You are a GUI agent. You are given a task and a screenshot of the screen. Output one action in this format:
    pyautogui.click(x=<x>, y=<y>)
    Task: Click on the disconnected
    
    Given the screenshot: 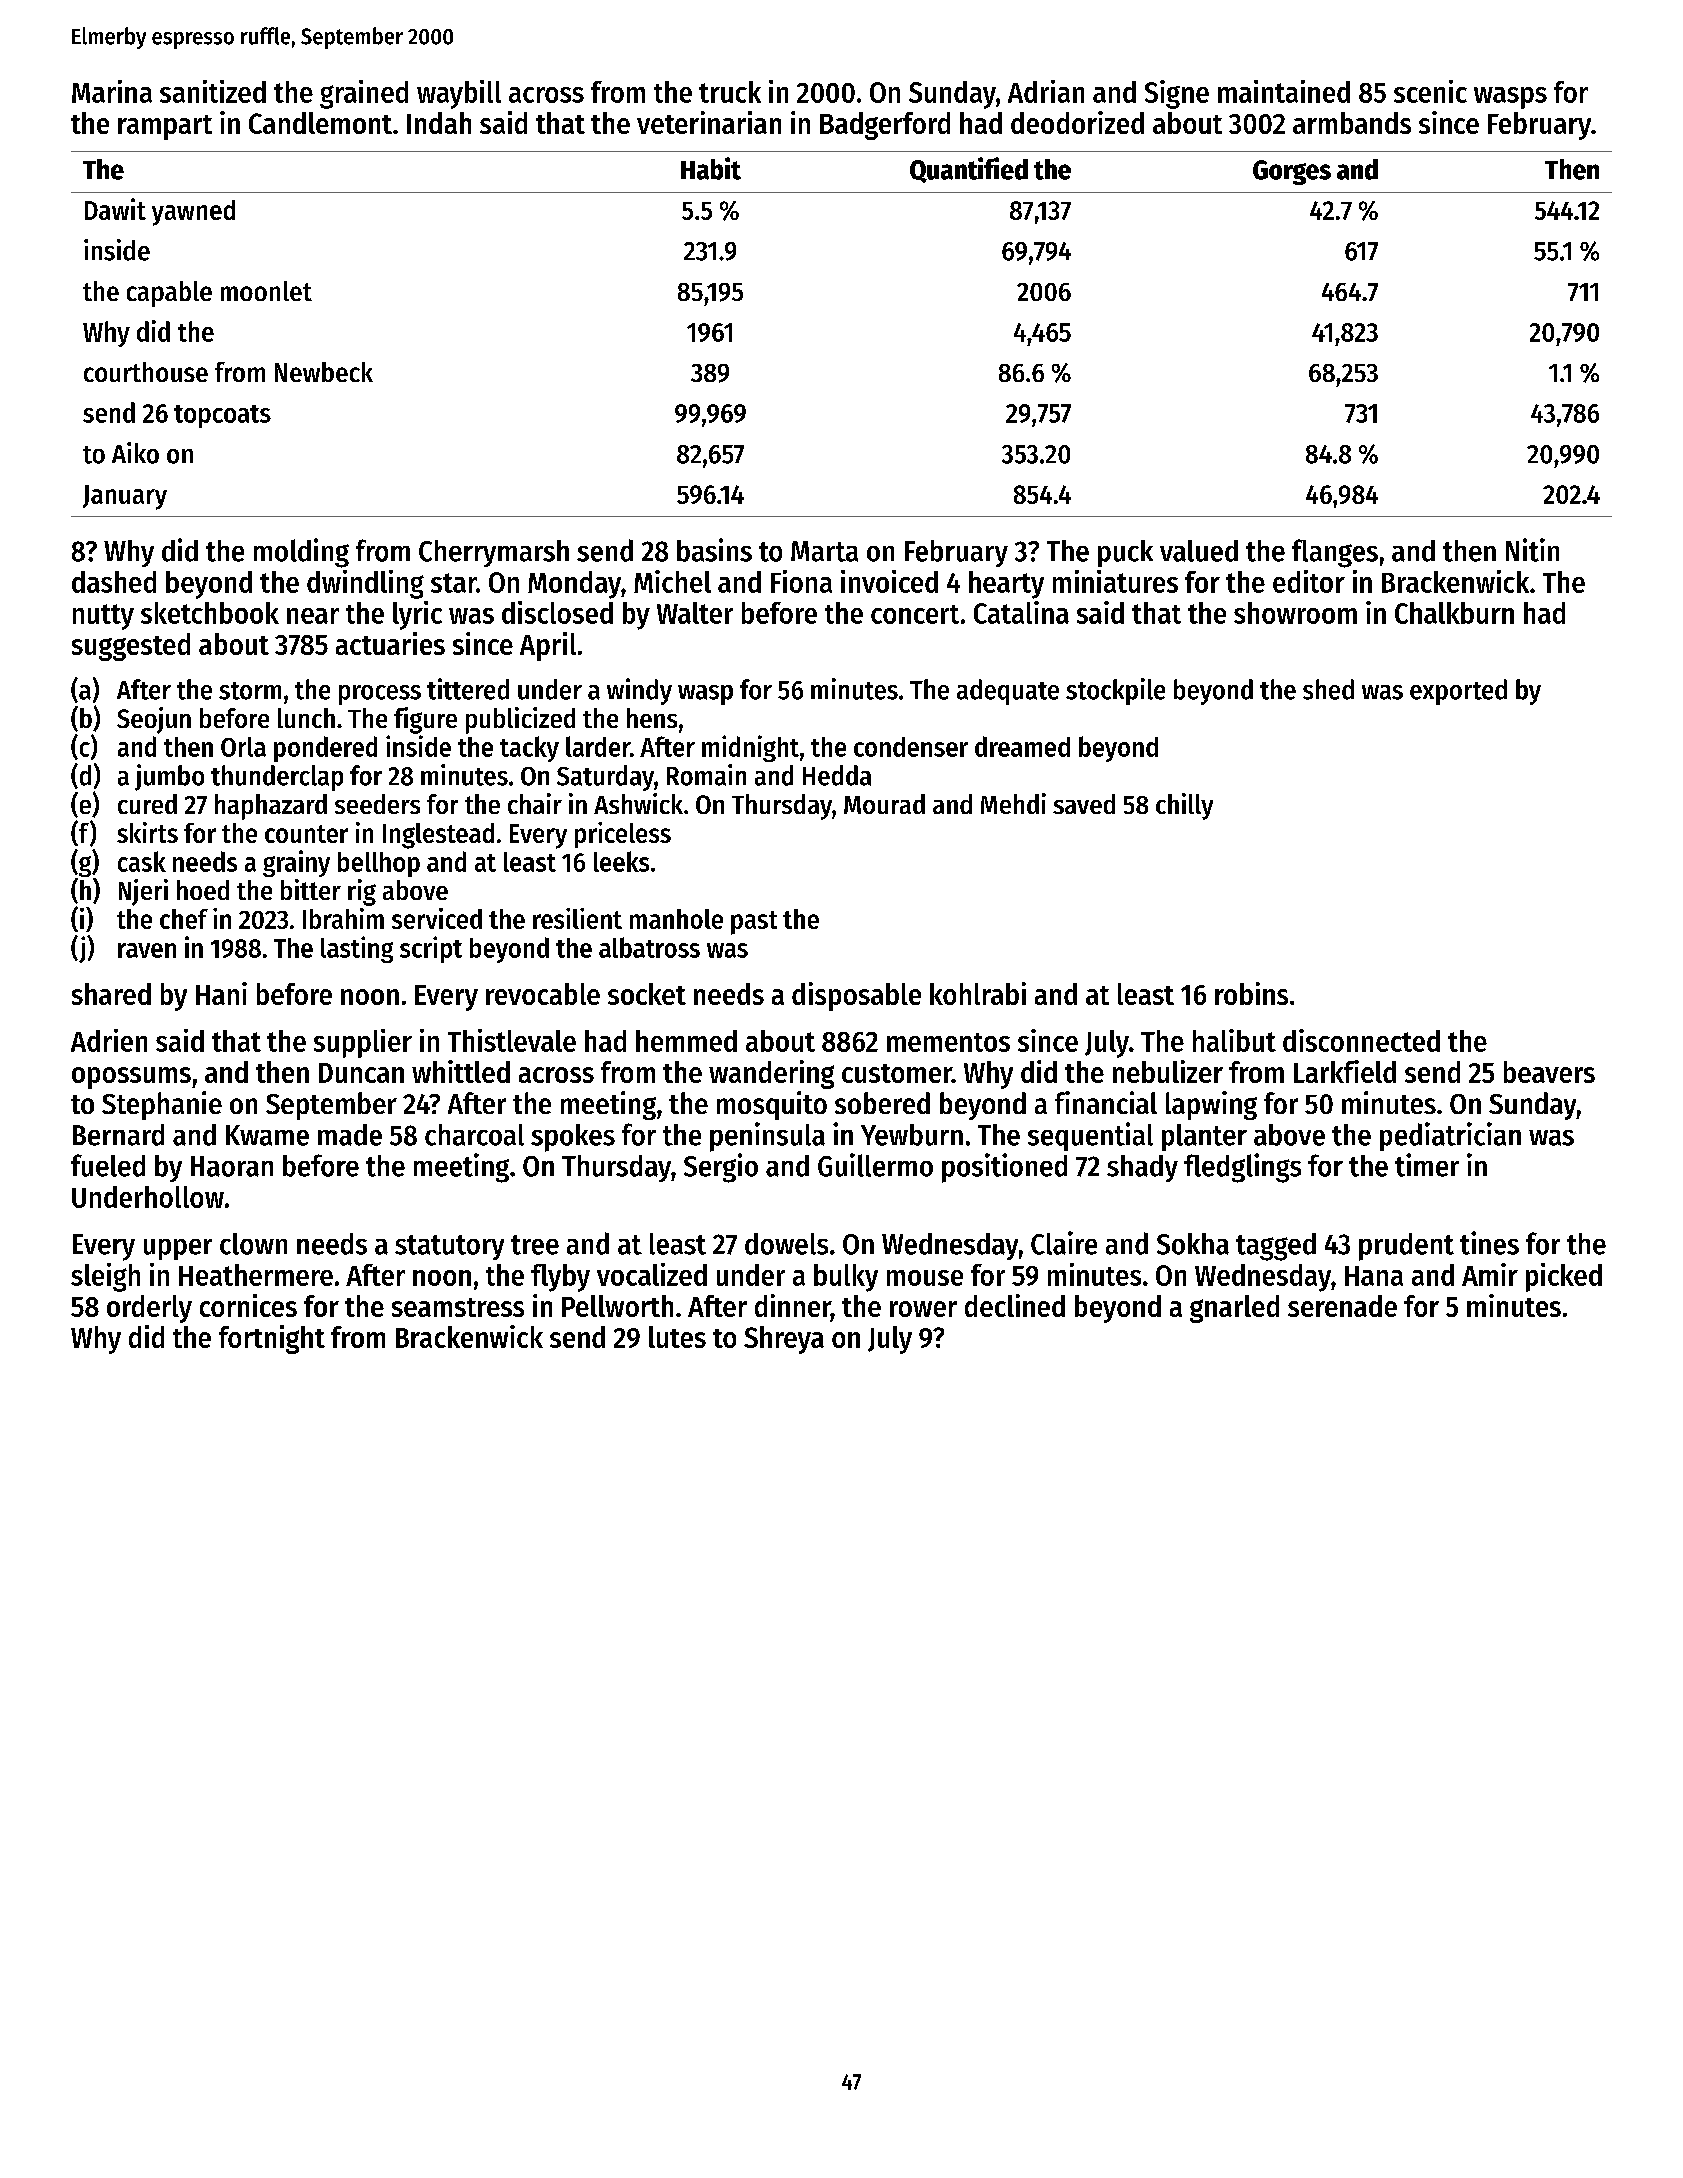 What is the action you would take?
    pyautogui.click(x=1361, y=1040)
